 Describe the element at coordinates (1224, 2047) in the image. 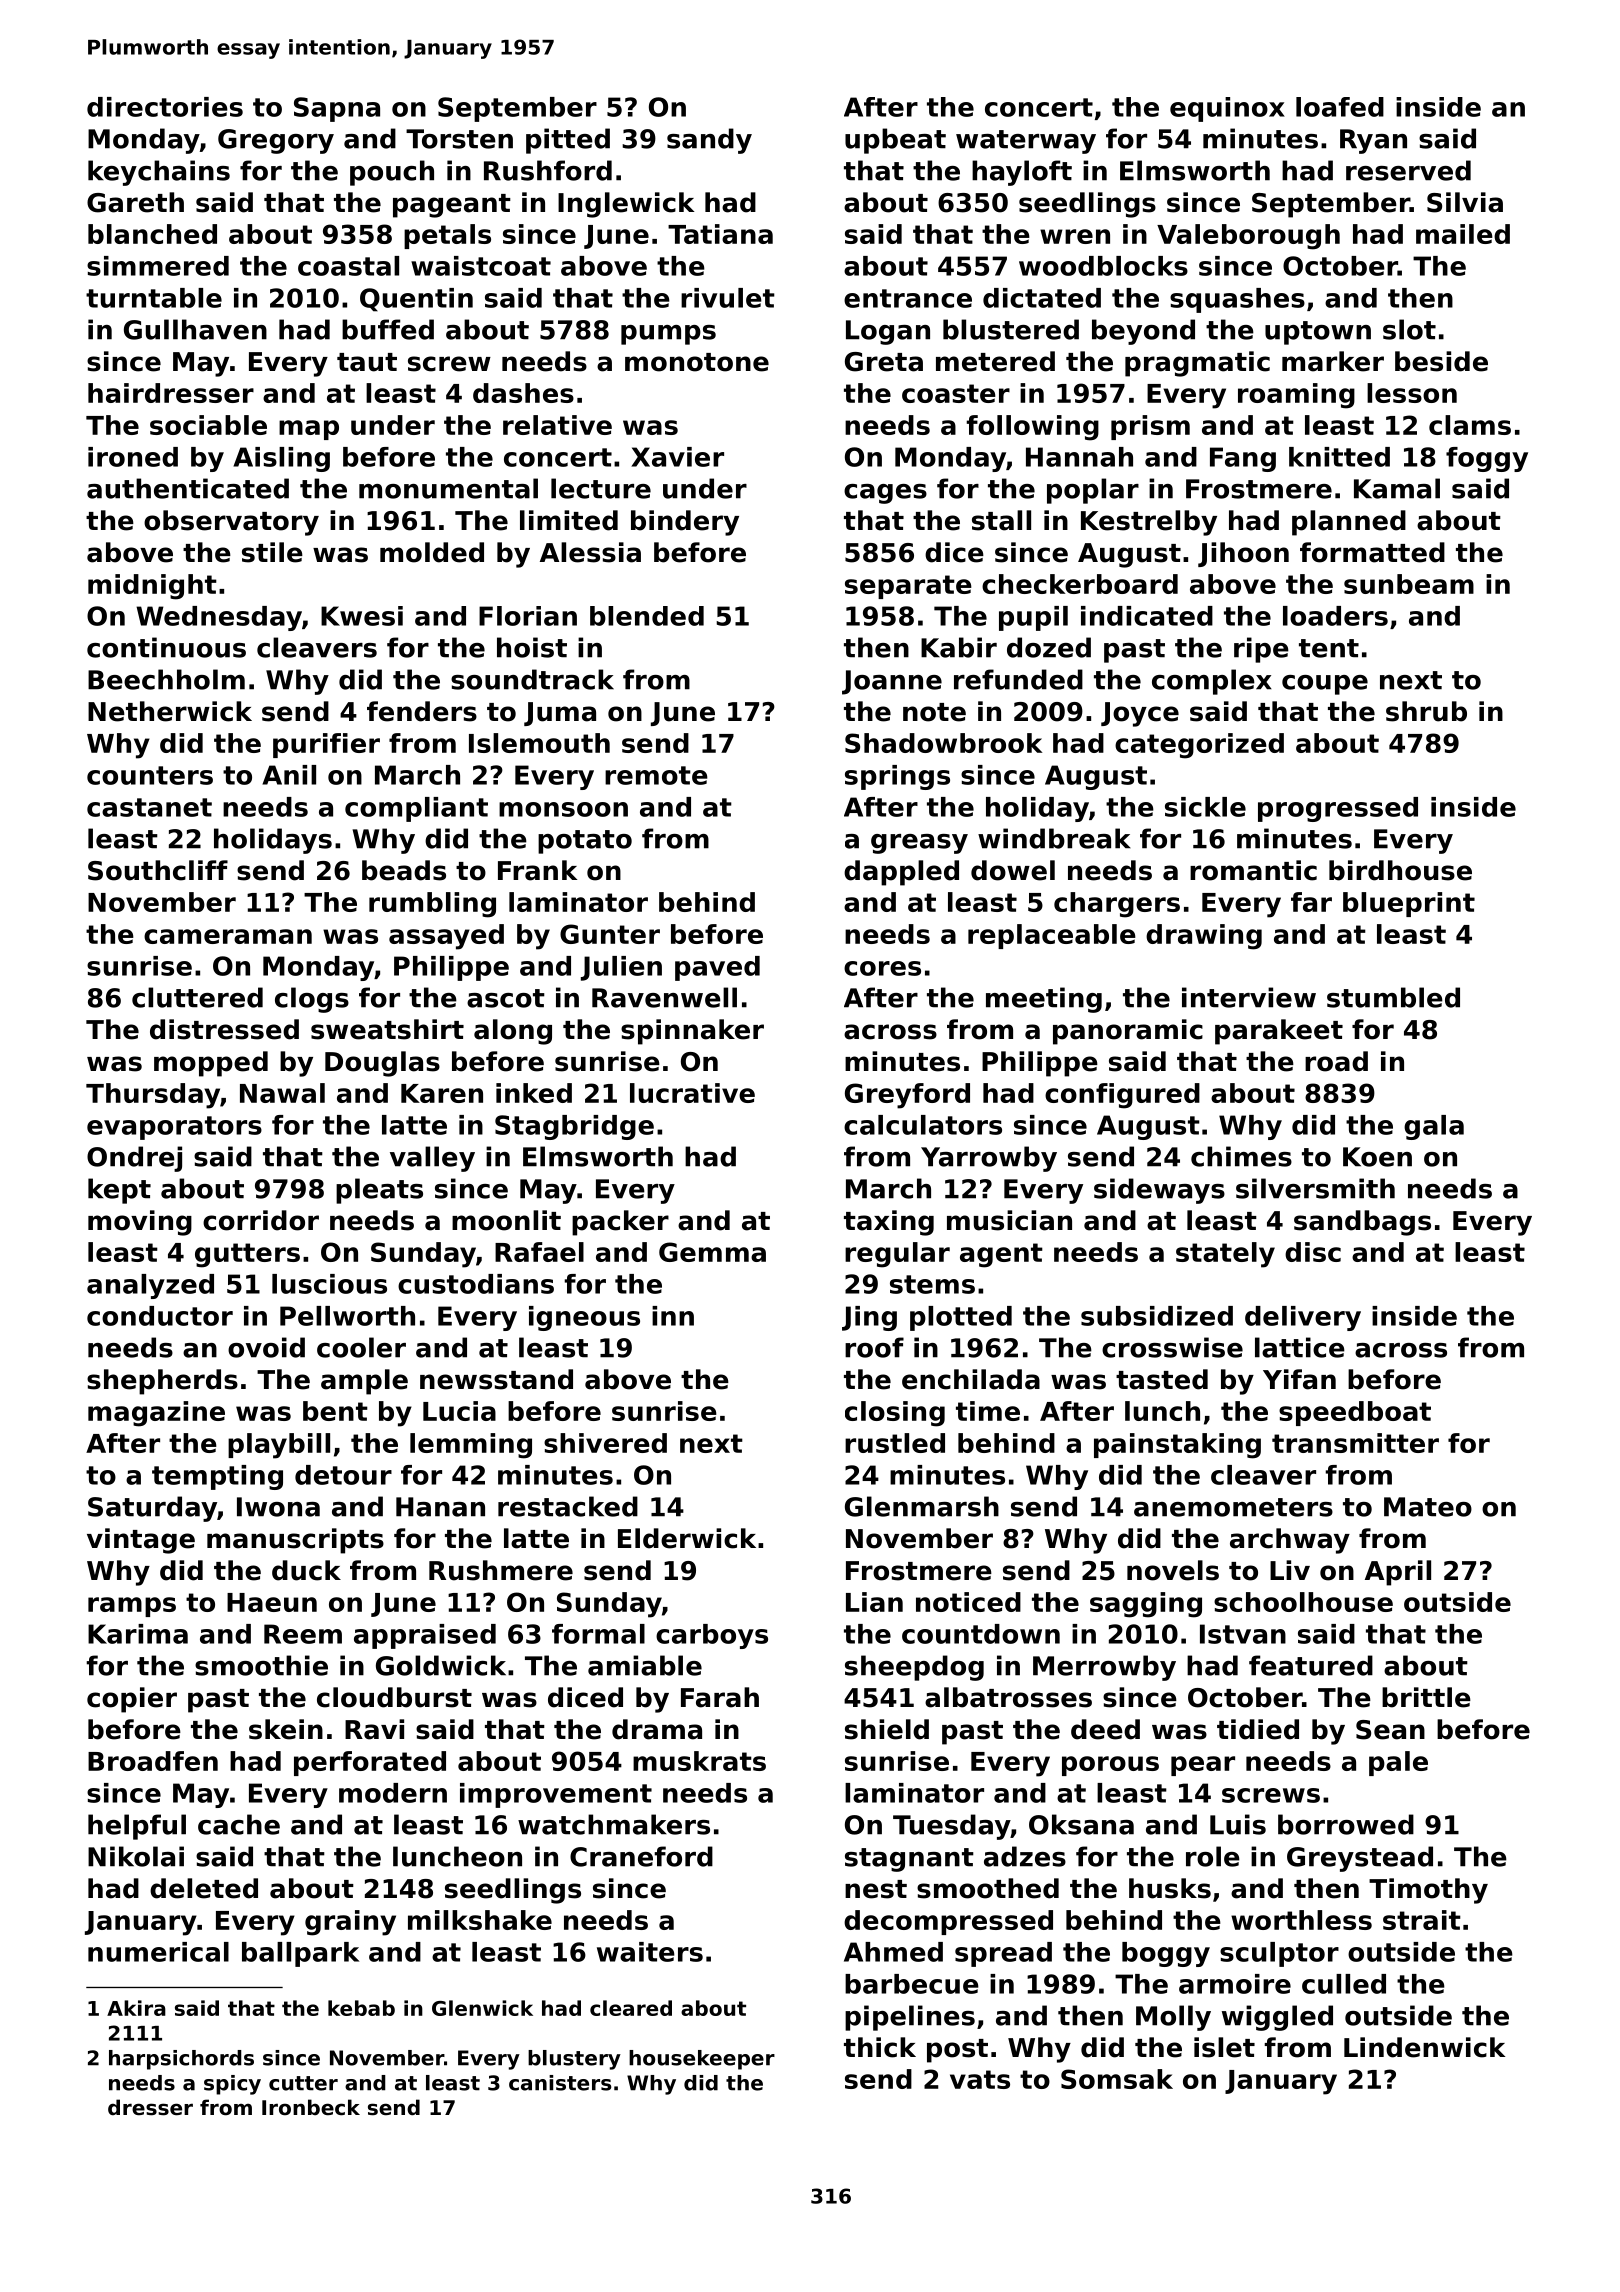

I see `islet` at that location.
